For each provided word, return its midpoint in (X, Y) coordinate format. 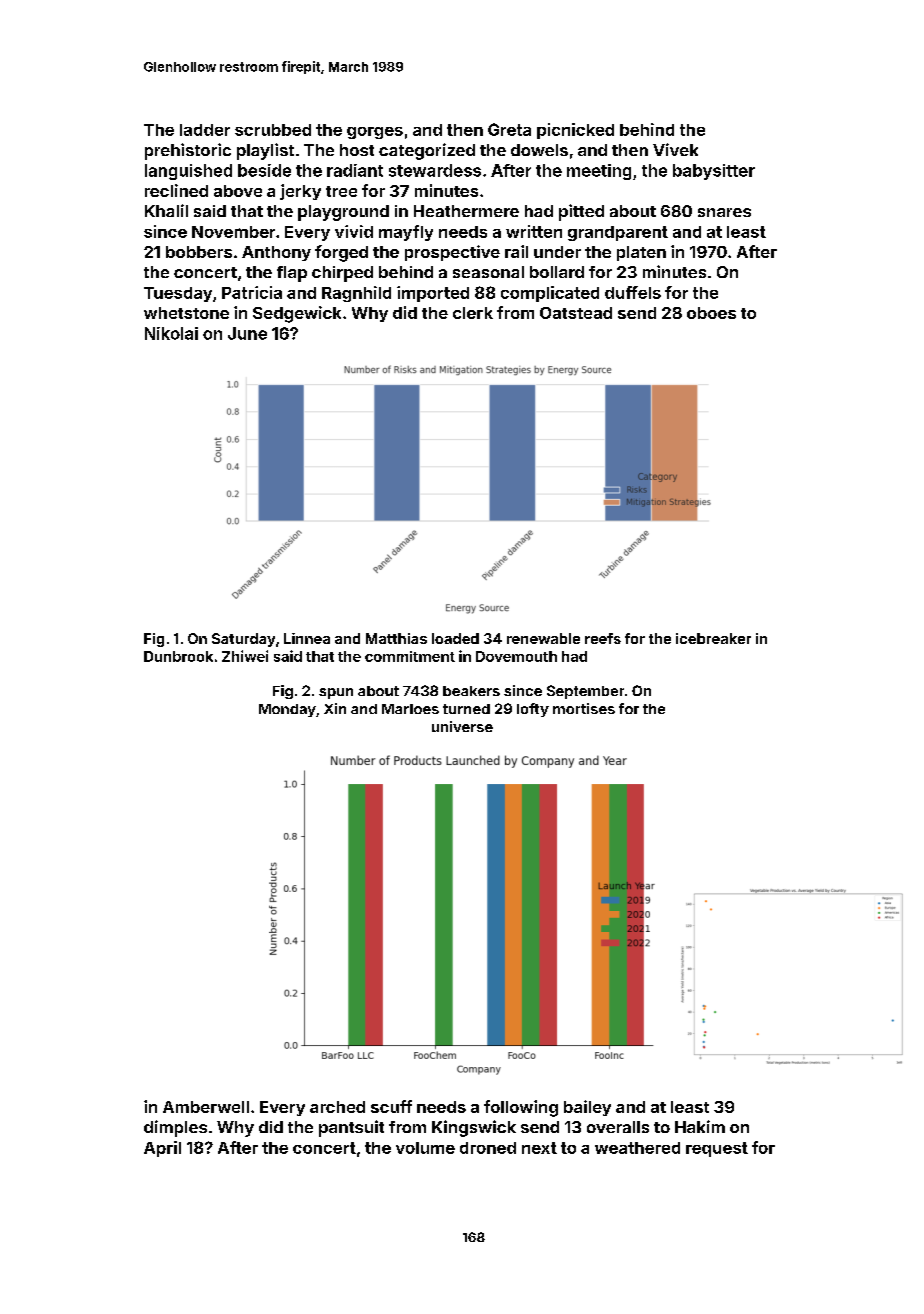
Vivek (675, 149)
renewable (543, 638)
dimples (175, 1128)
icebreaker (713, 638)
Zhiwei (245, 656)
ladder (205, 130)
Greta (509, 129)
